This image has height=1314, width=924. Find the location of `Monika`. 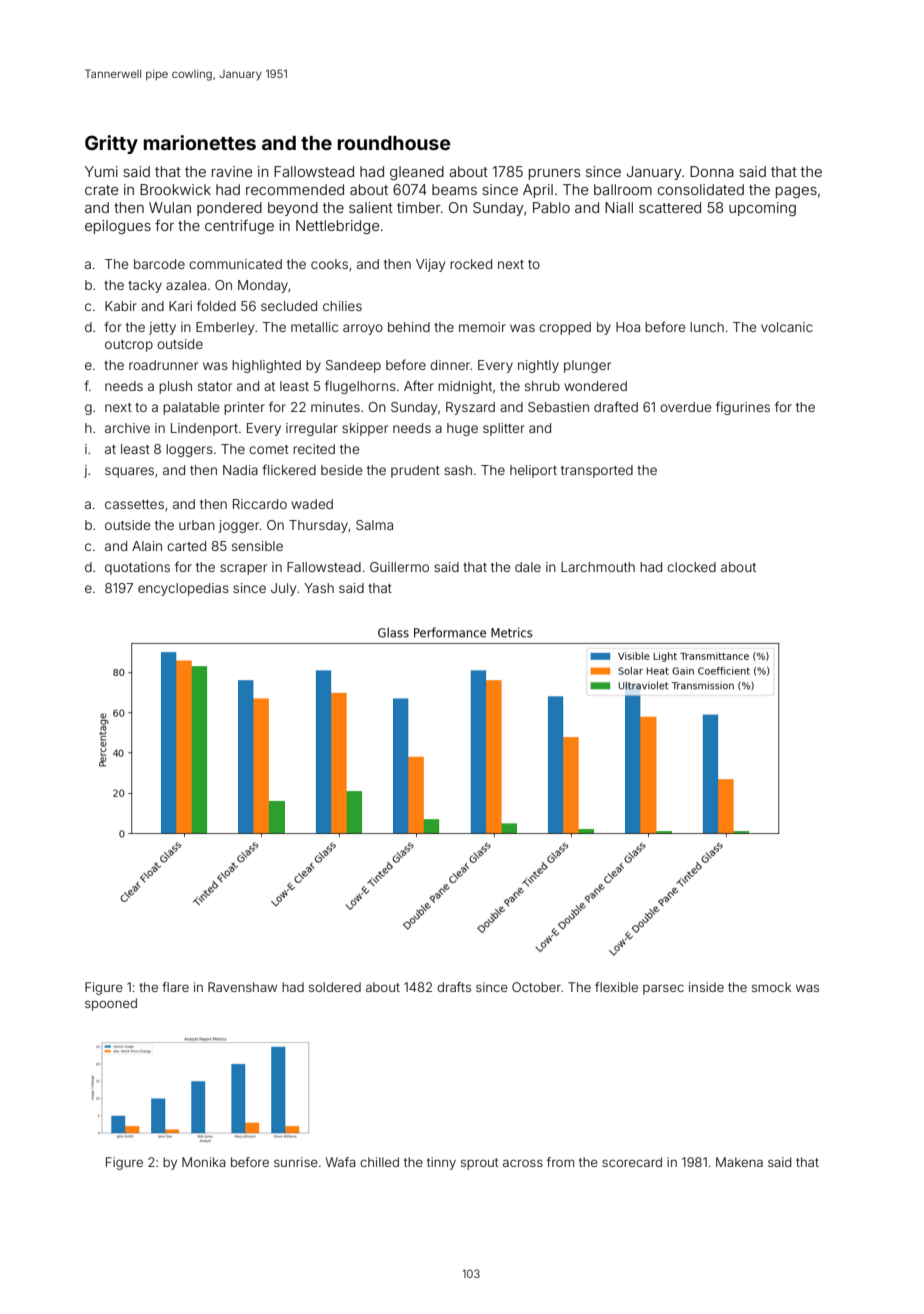

Monika is located at coordinates (203, 1162).
